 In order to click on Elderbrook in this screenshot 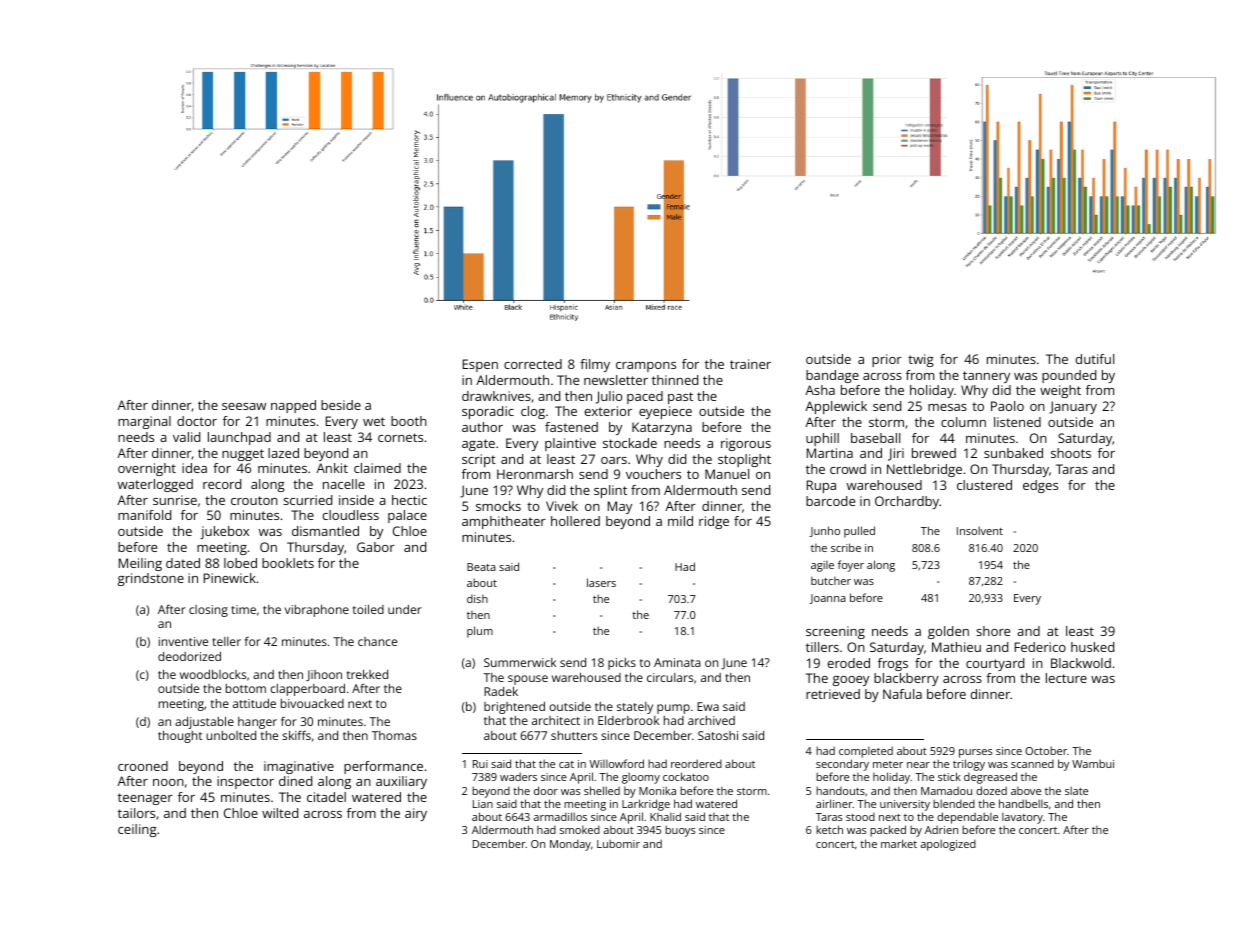, I will do `click(628, 720)`.
